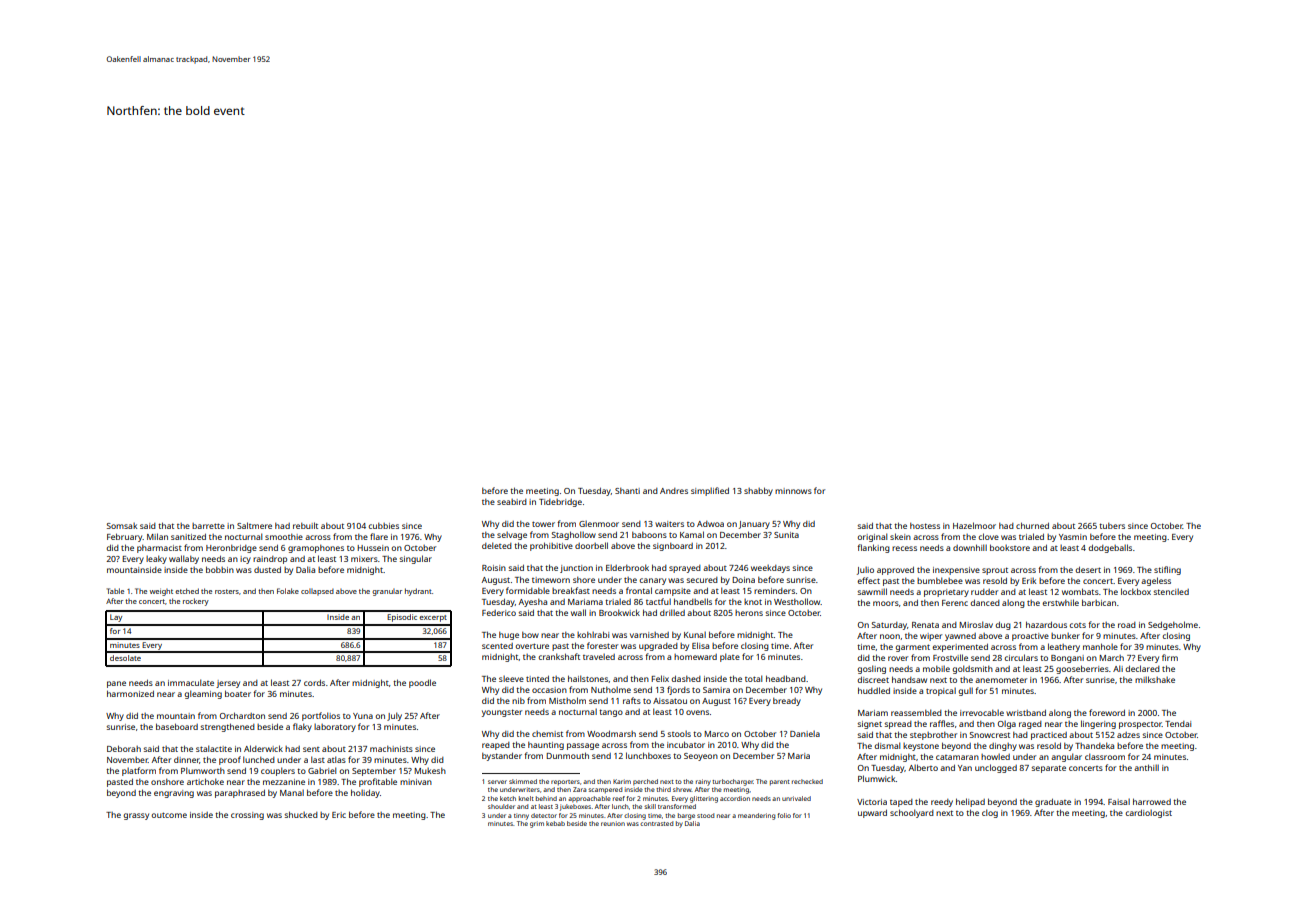  I want to click on Plumwick, so click(877, 778).
